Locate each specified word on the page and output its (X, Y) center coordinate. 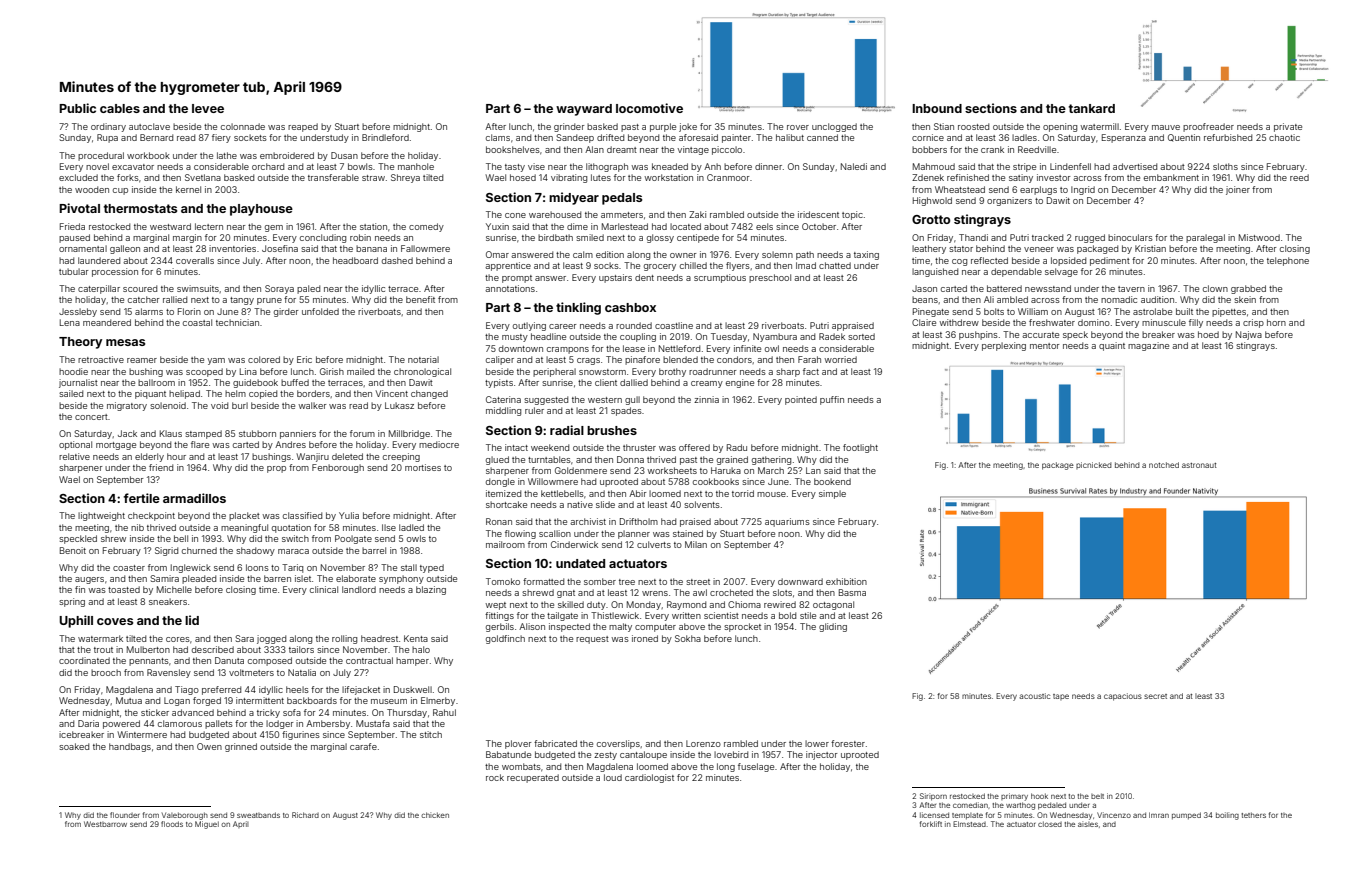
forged (207, 701)
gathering (771, 460)
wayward (584, 110)
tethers (1253, 815)
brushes (612, 430)
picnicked (1094, 465)
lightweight (101, 516)
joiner (1238, 190)
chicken (435, 815)
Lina (248, 371)
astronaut (1199, 465)
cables (120, 108)
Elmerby (438, 701)
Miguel (207, 825)
